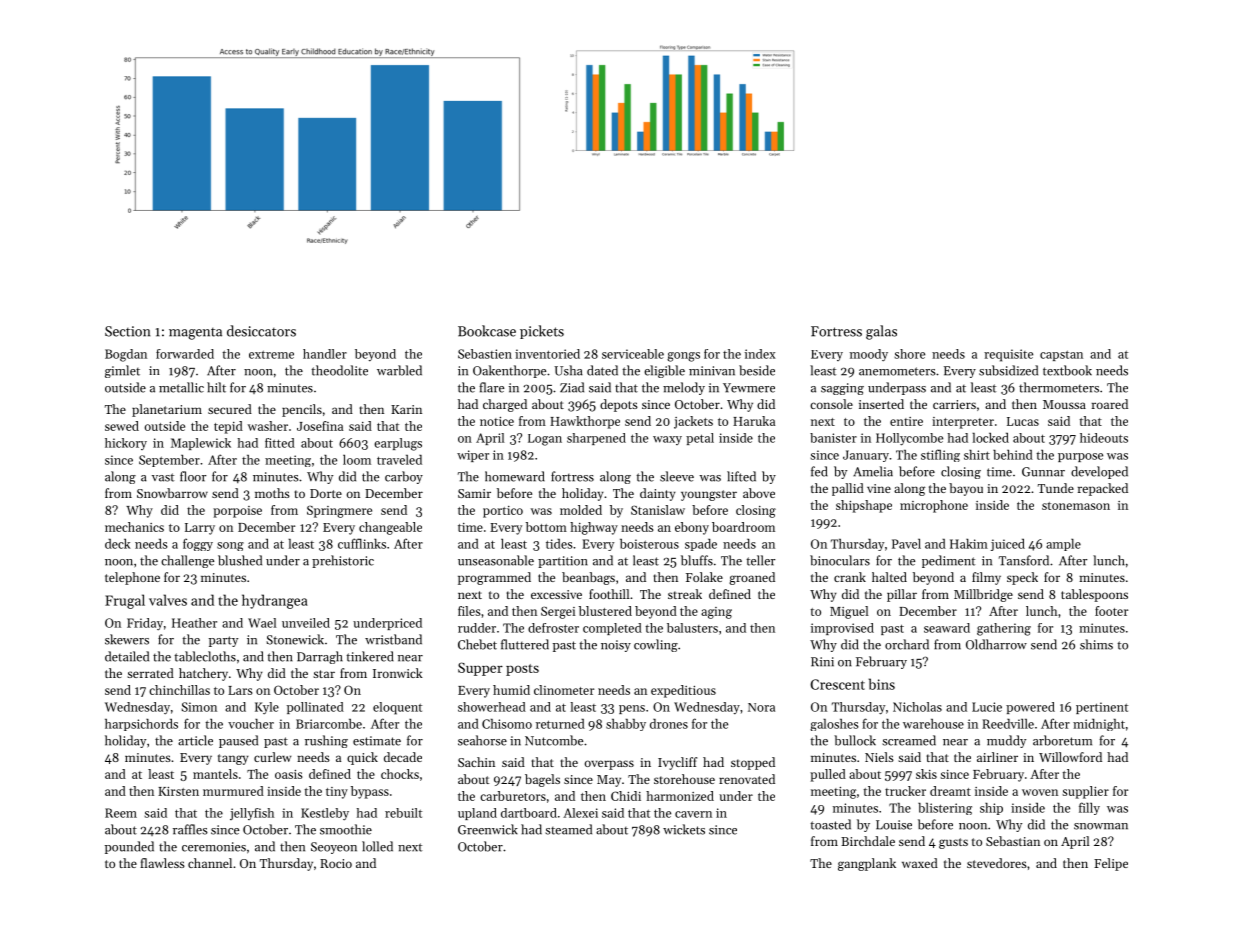 This screenshot has height=952, width=1233. Describe the element at coordinates (487, 331) in the screenshot. I see `Bookcase` at that location.
